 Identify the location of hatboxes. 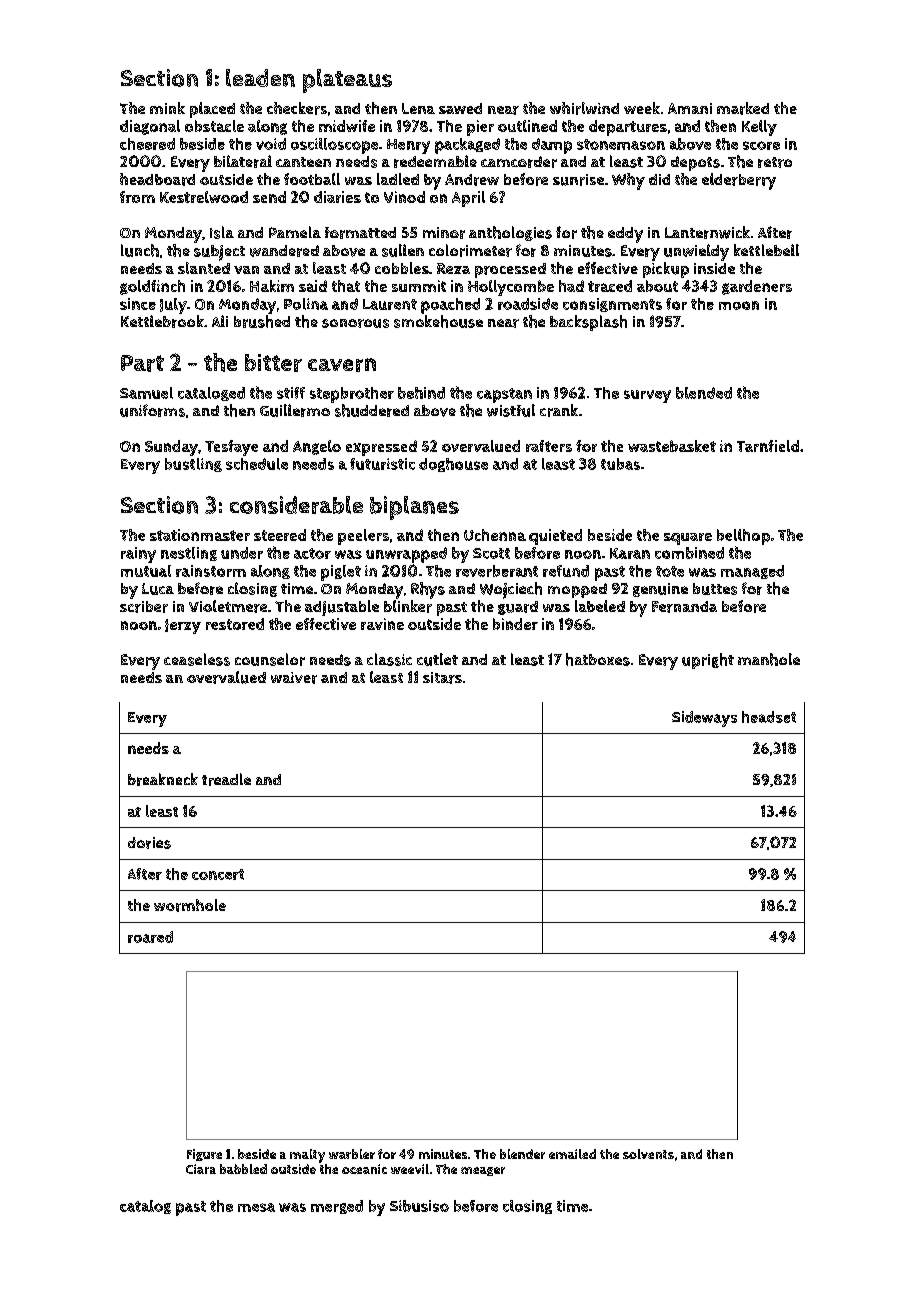
(598, 659).
